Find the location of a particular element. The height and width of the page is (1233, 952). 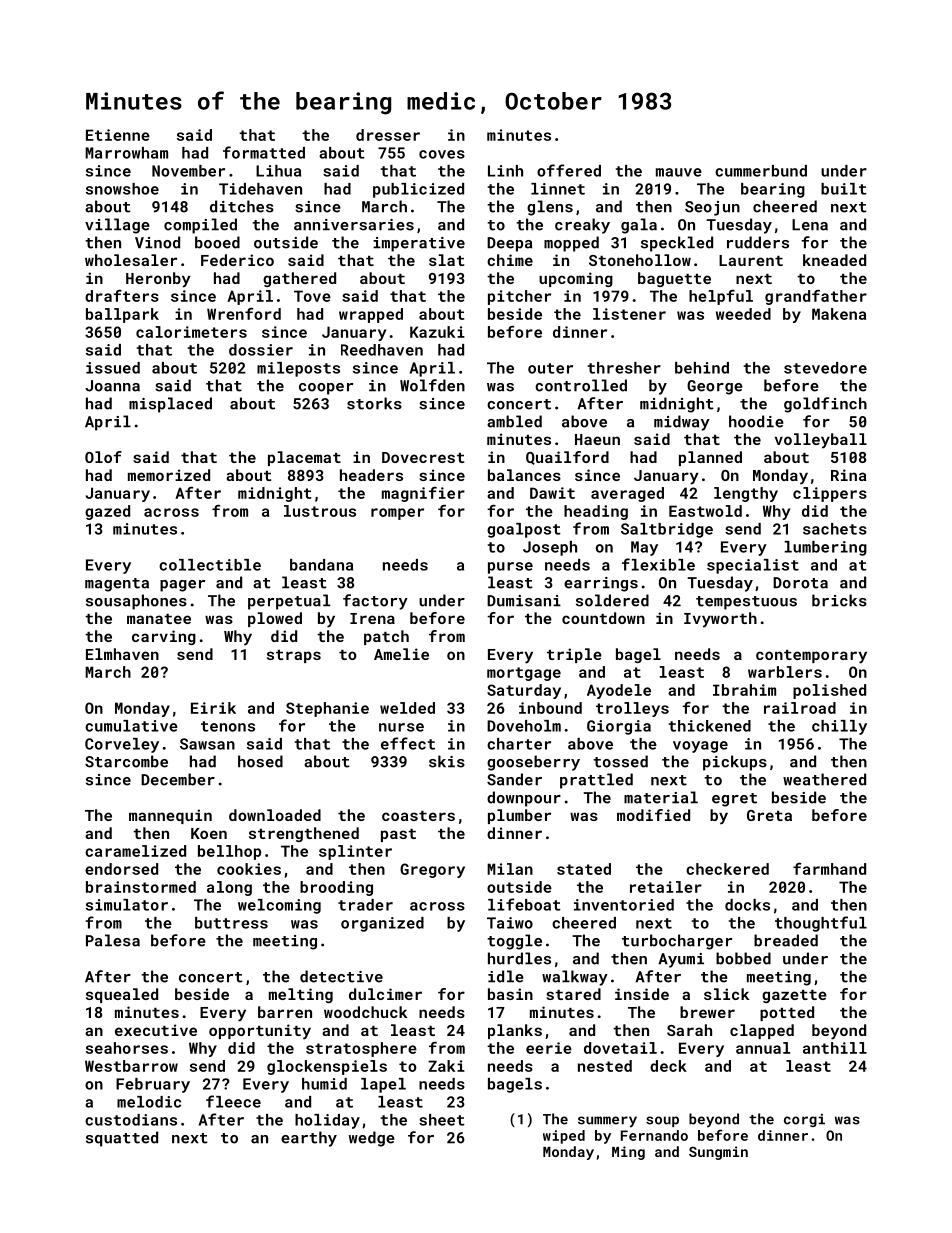

grandfather is located at coordinates (816, 297).
